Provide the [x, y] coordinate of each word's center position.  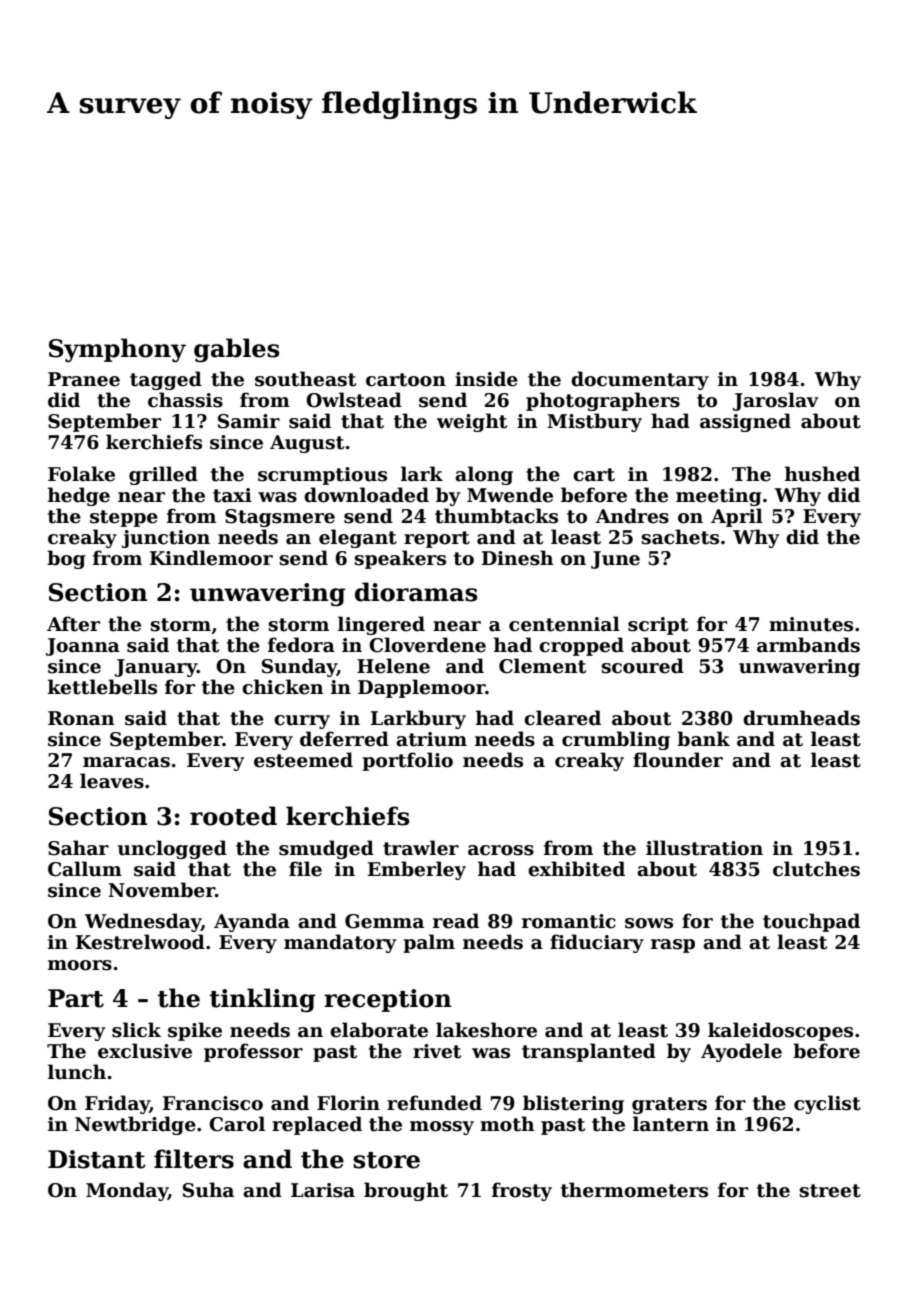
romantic [569, 921]
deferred [344, 739]
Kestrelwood [140, 942]
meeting [718, 497]
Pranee [84, 379]
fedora [301, 645]
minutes [811, 624]
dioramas [416, 592]
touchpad [811, 922]
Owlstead [354, 400]
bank [703, 739]
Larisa [323, 1190]
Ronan [81, 718]
